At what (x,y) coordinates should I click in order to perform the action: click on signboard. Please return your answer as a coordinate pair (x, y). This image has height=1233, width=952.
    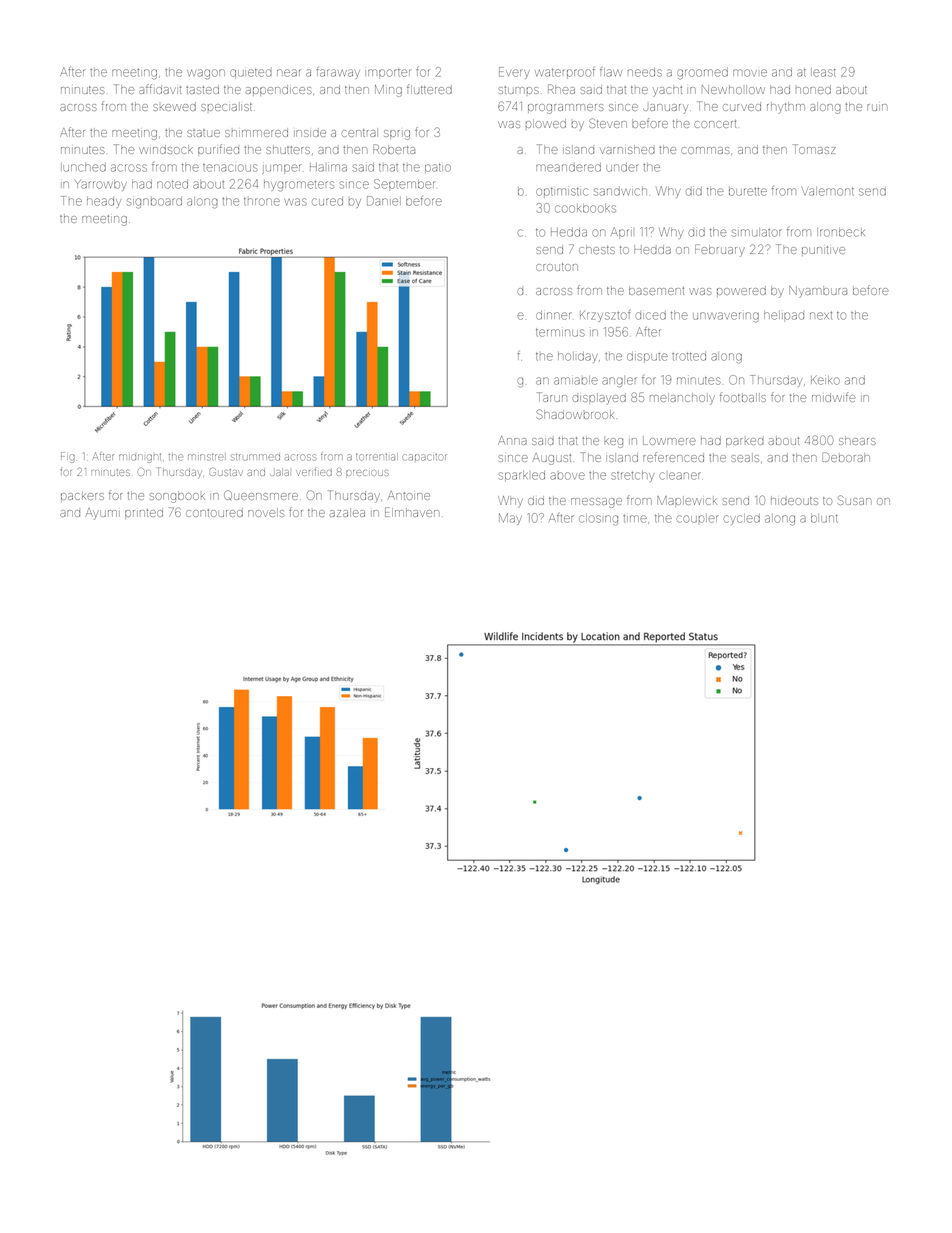
    Looking at the image, I should click on (154, 203).
